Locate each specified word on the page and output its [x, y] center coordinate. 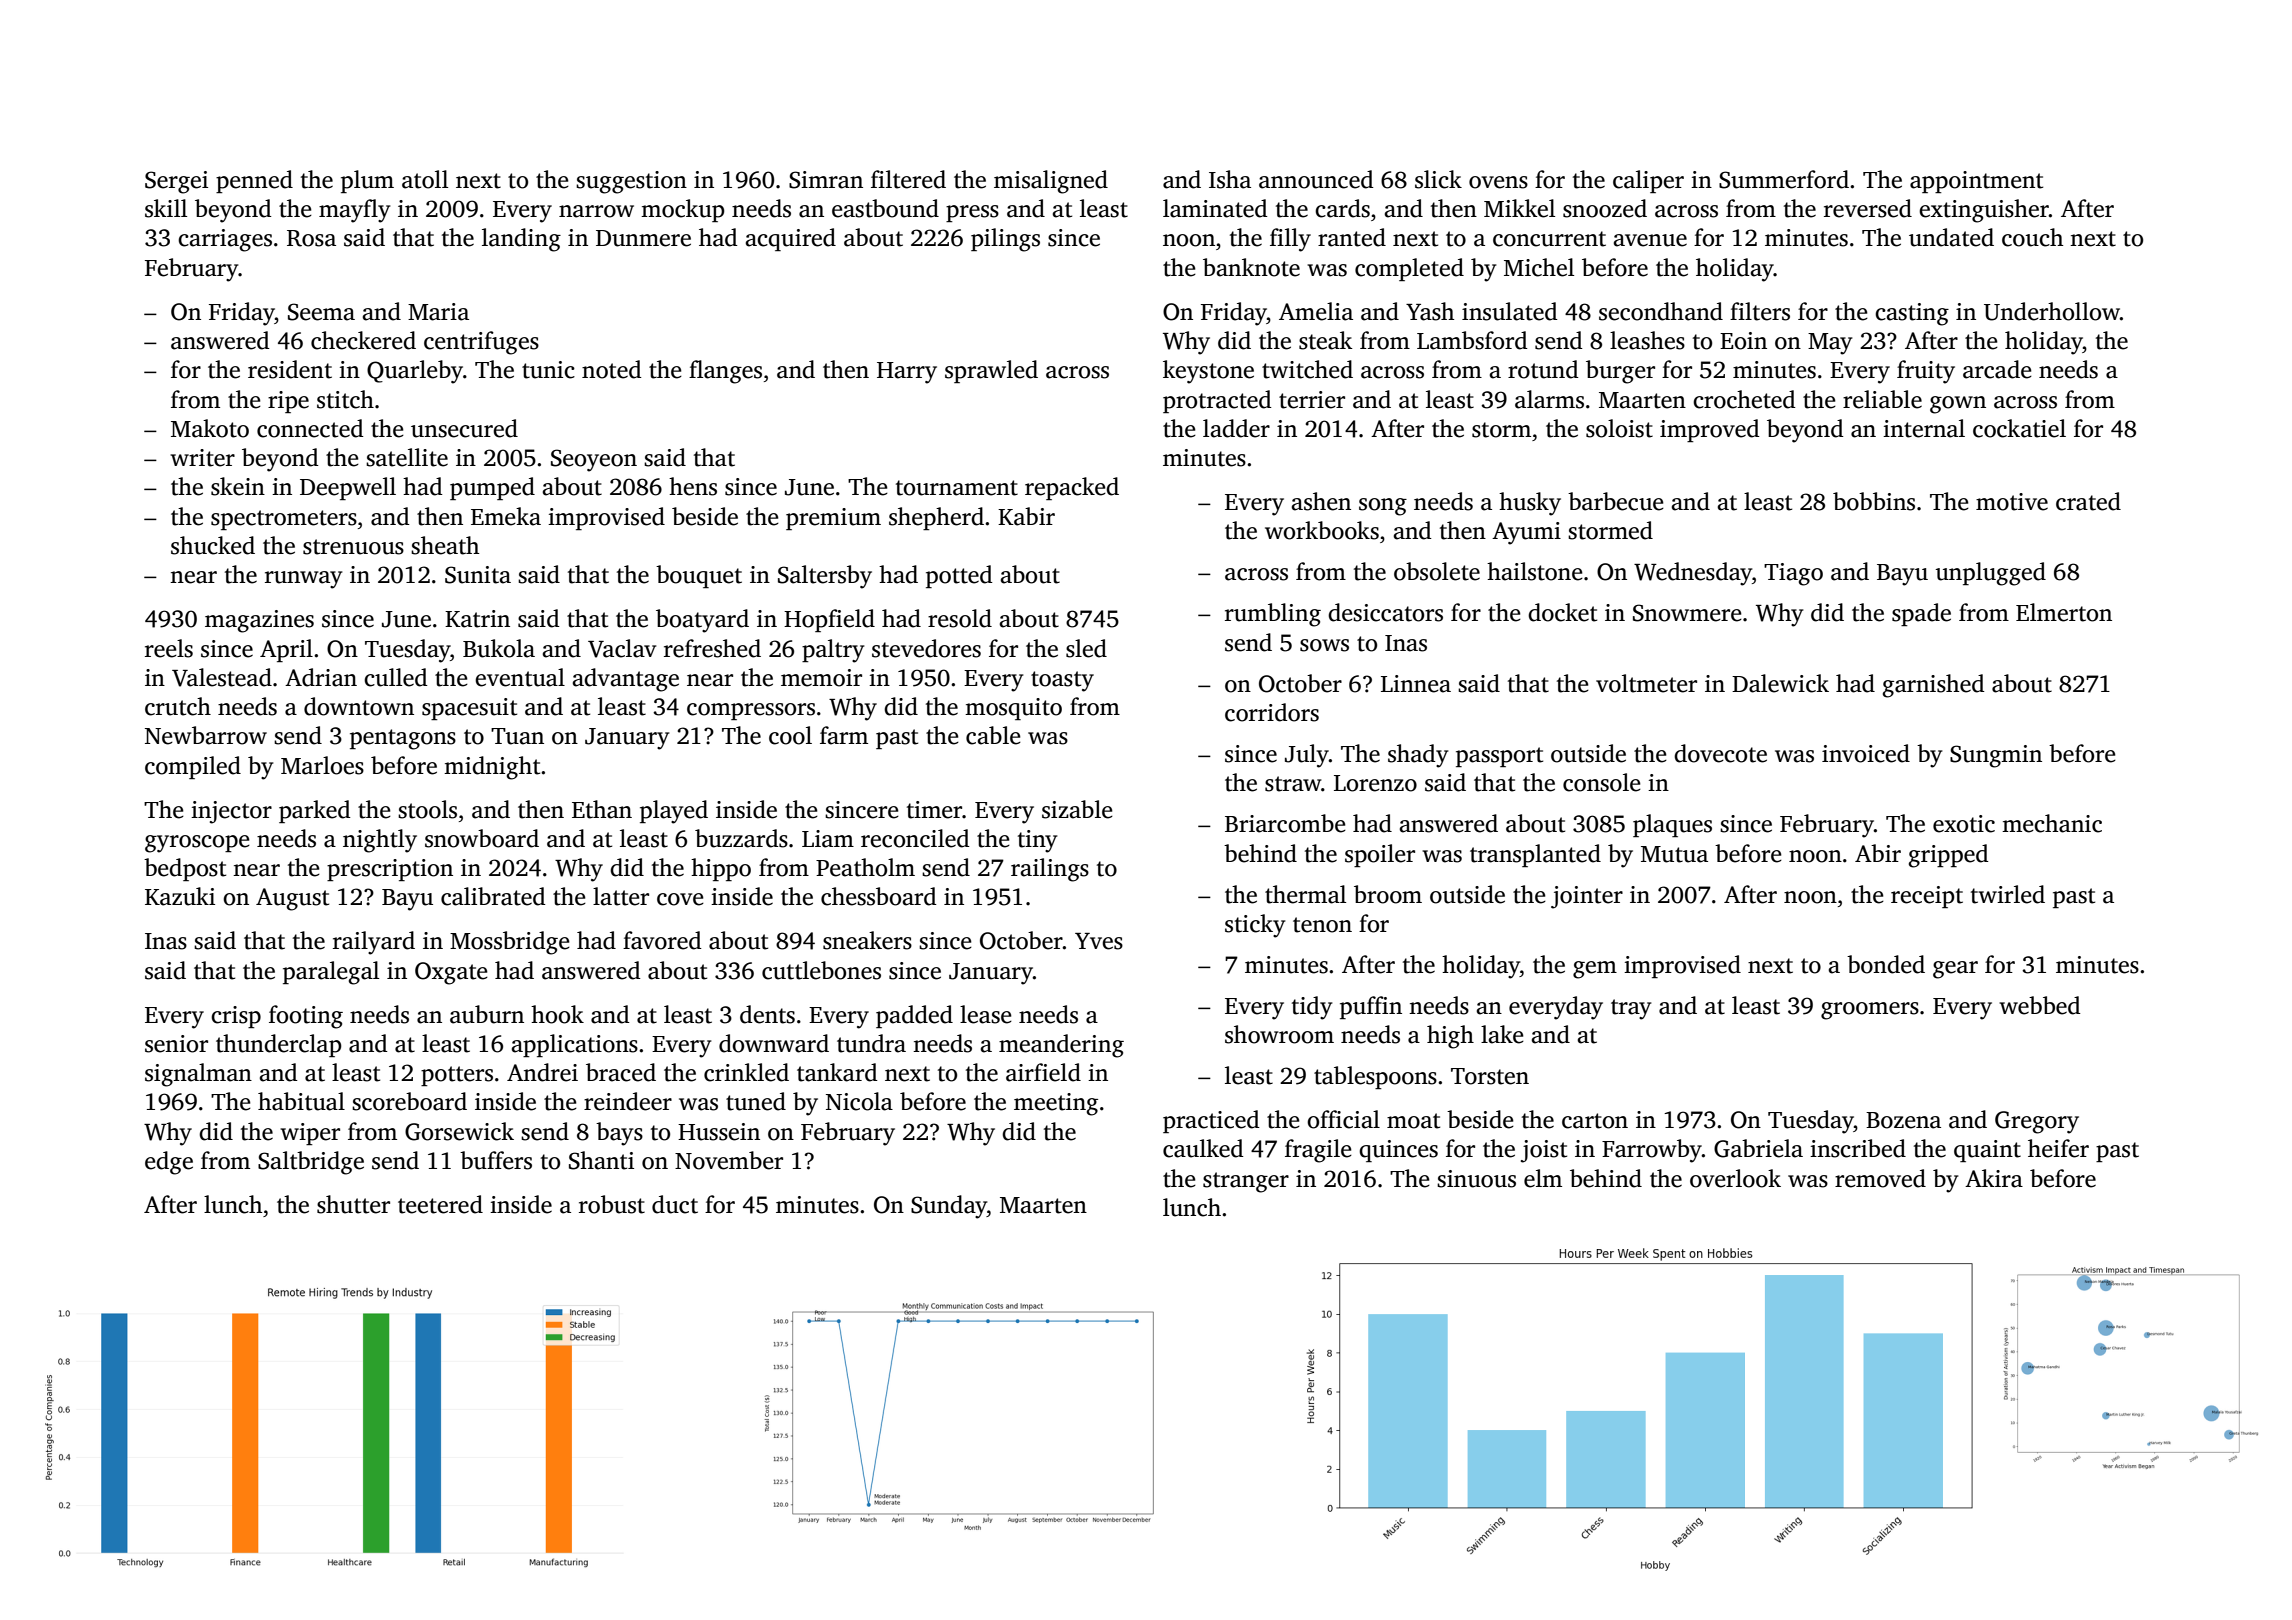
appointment [1976, 182]
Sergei [176, 182]
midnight [492, 768]
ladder [1236, 428]
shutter [353, 1204]
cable [993, 735]
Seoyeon [594, 460]
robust [612, 1204]
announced [1316, 179]
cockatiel [2019, 428]
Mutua [1674, 854]
